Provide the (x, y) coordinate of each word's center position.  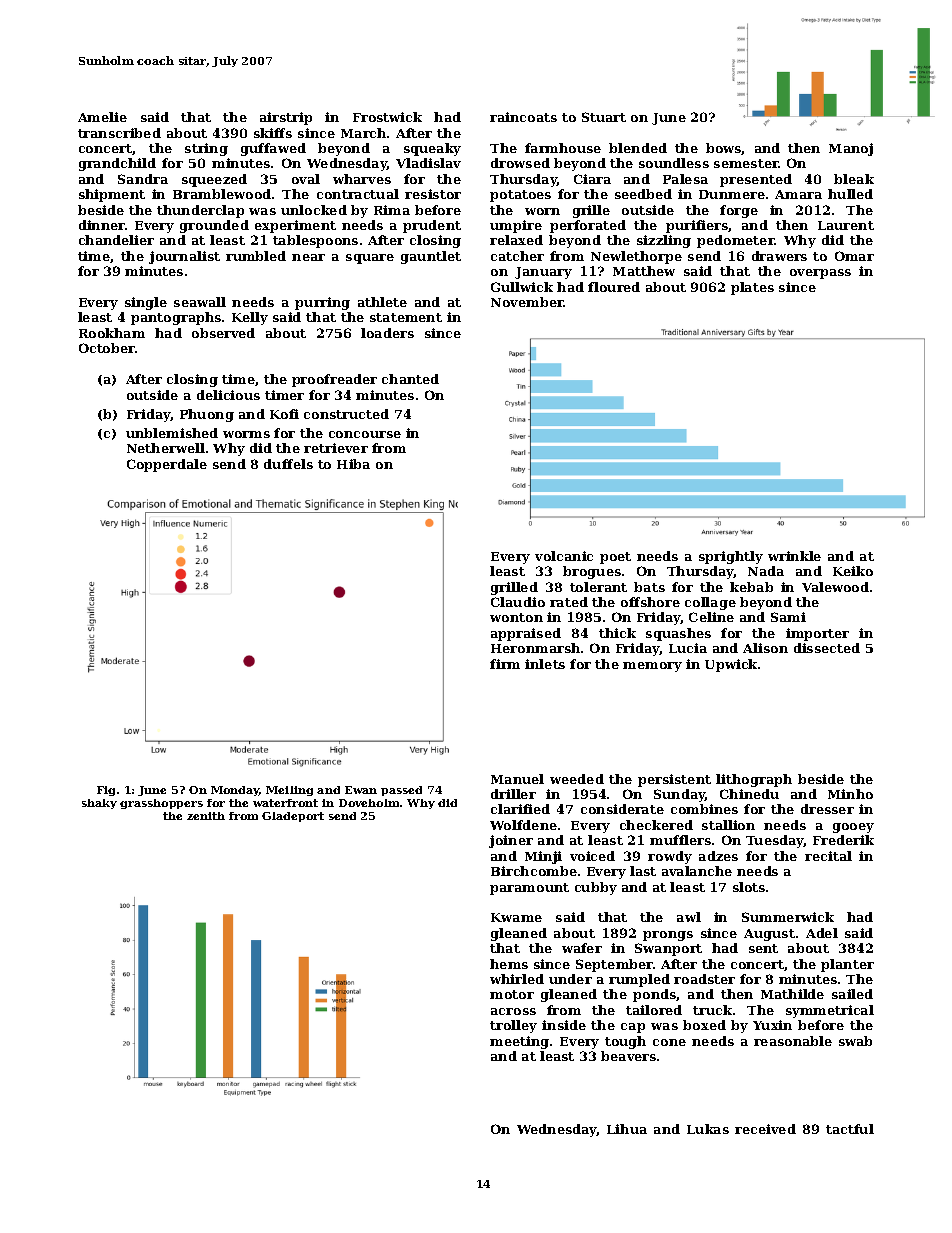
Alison (765, 648)
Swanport (668, 949)
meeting (519, 1042)
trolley (513, 1026)
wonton (516, 617)
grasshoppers (161, 804)
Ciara (592, 179)
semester (746, 163)
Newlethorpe (636, 257)
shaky (99, 804)
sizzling (664, 241)
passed (401, 791)
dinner (102, 225)
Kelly (250, 318)
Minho (850, 794)
